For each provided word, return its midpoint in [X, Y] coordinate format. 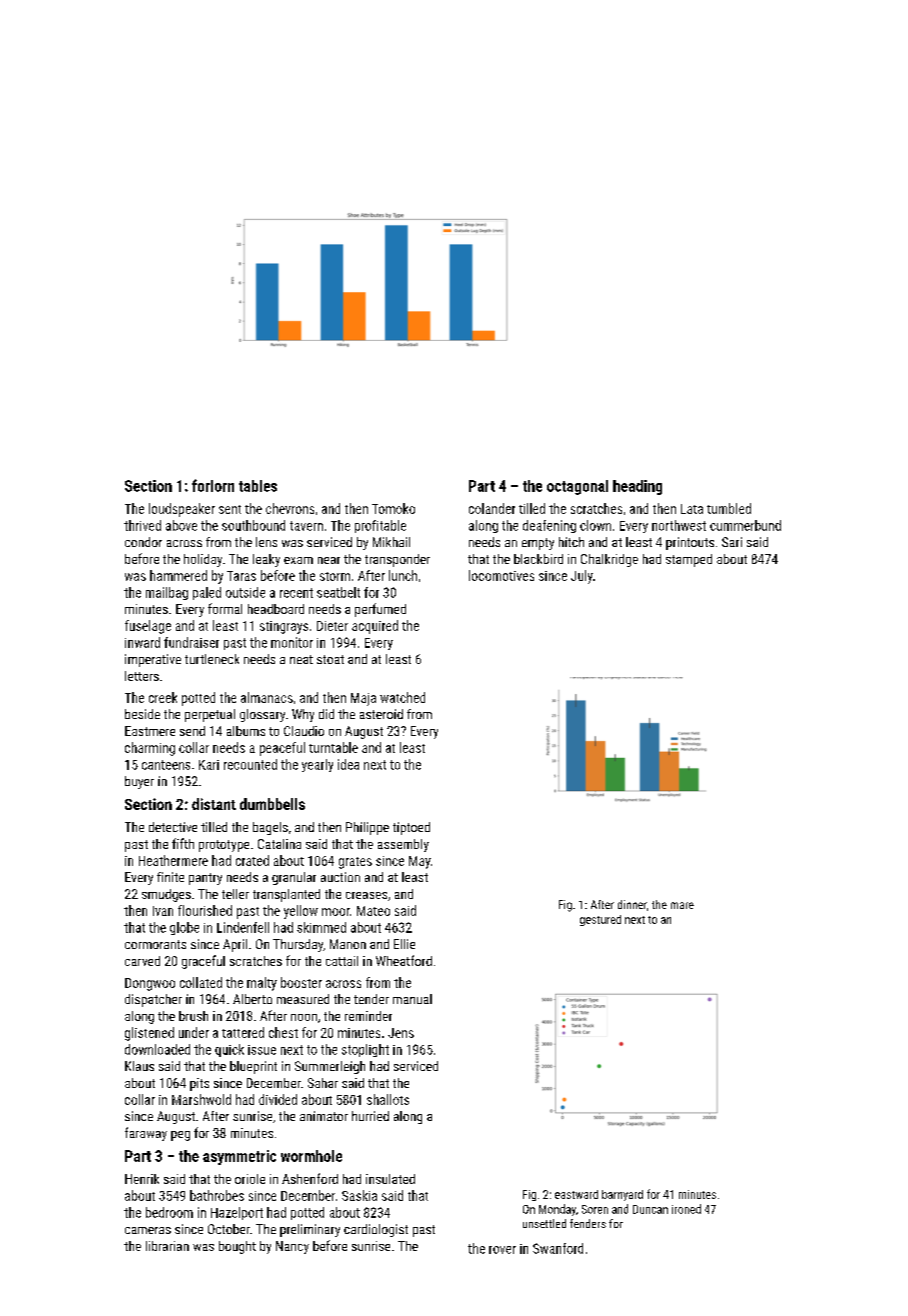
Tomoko [393, 508]
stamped [689, 560]
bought [237, 1247]
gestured [600, 920]
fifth [183, 843]
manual [412, 999]
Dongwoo [150, 984]
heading [637, 487]
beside [142, 714]
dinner [632, 904]
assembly [403, 845]
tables [258, 486]
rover [502, 1250]
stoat [330, 659]
